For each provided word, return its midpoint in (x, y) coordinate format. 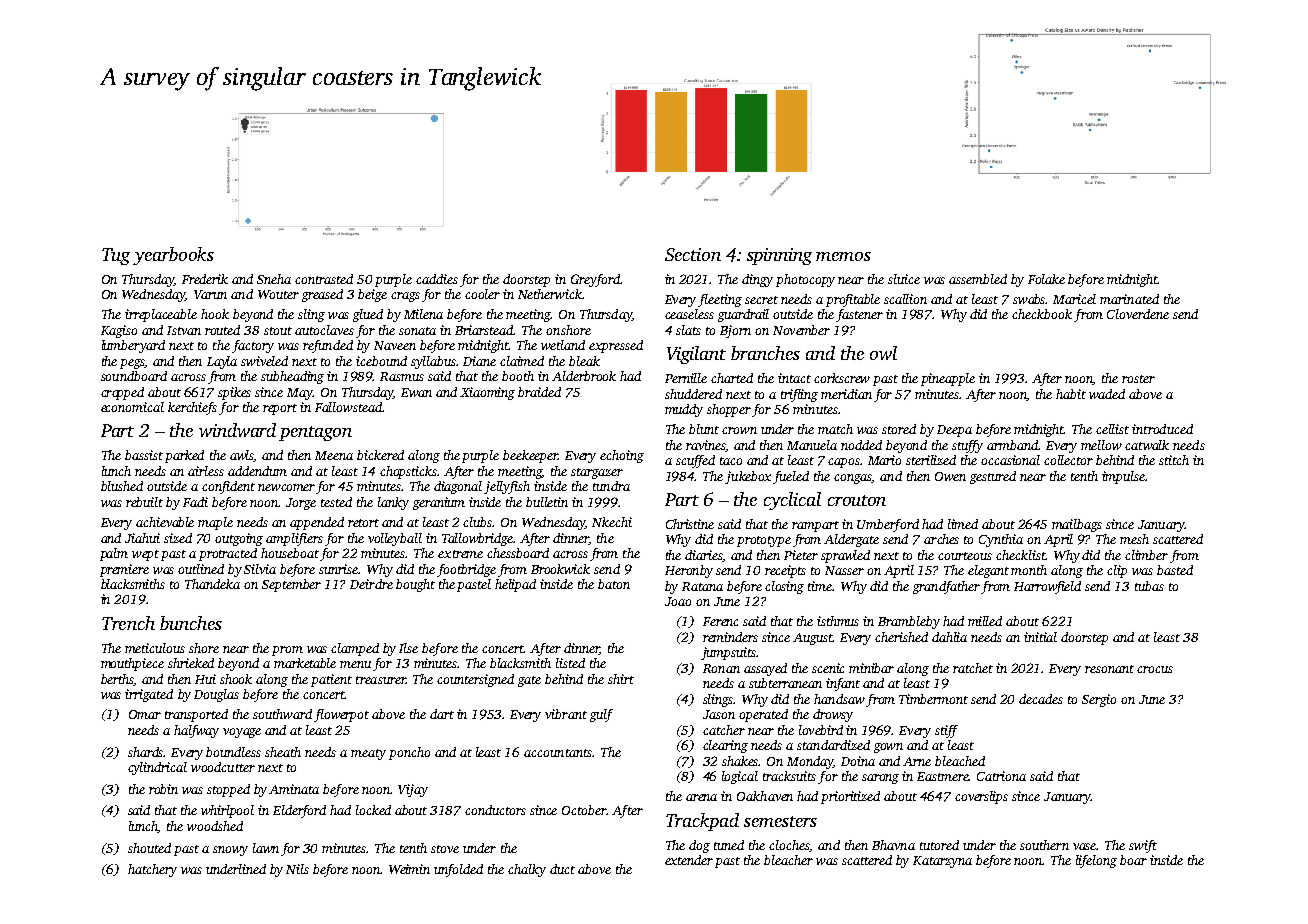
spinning (779, 256)
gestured (993, 477)
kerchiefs (192, 408)
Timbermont (933, 699)
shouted (149, 848)
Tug (116, 256)
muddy (684, 410)
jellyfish (507, 487)
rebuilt (144, 502)
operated (763, 715)
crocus (1155, 669)
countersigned (475, 680)
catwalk (1147, 445)
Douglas (216, 695)
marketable (305, 663)
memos (843, 256)
